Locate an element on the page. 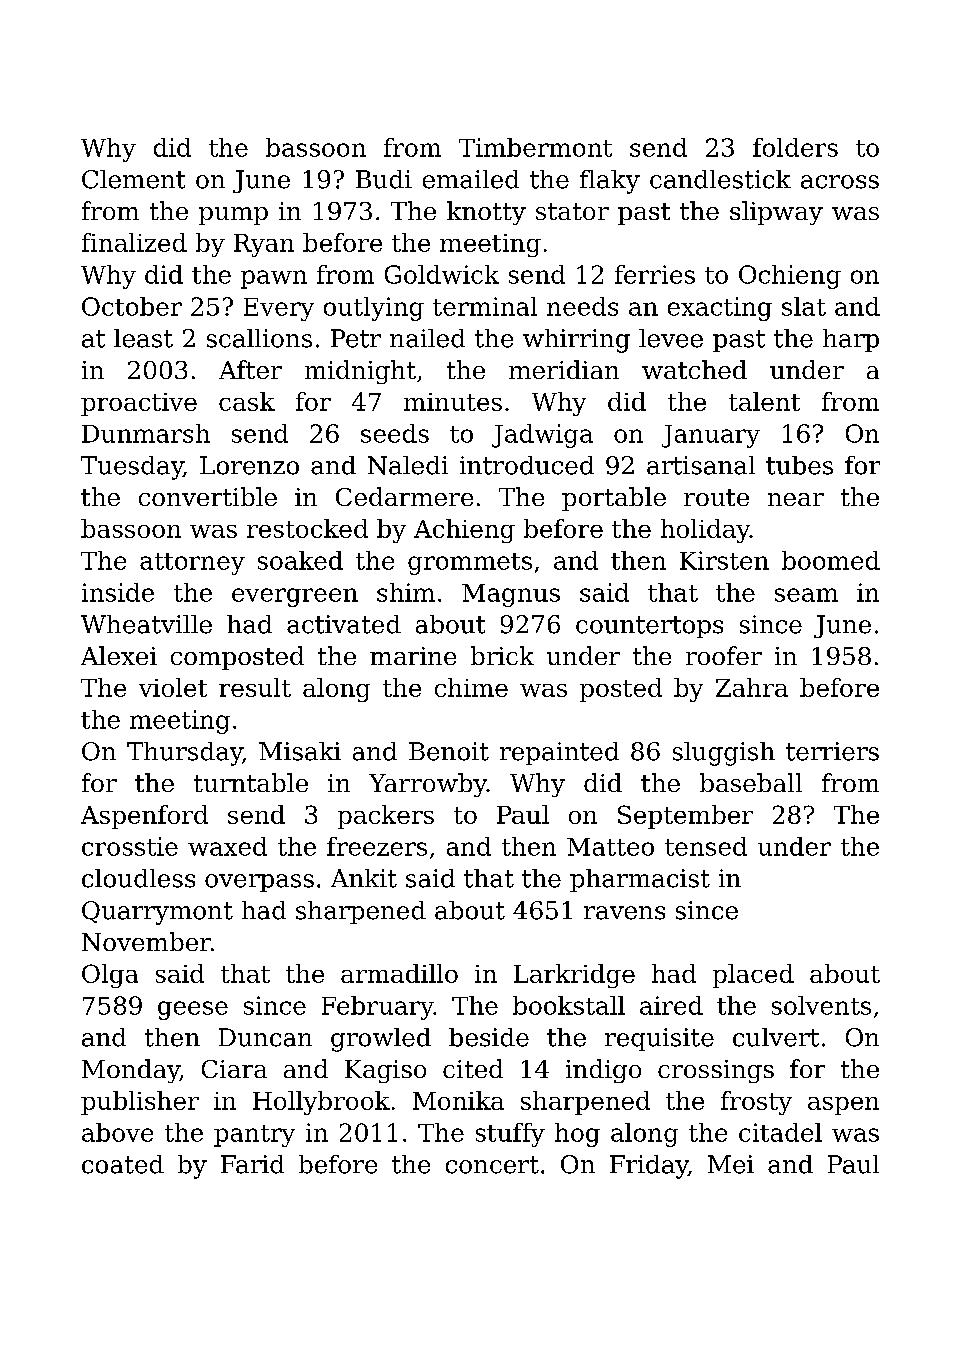 This document has width=961, height=1364. Timbermont is located at coordinates (535, 147).
